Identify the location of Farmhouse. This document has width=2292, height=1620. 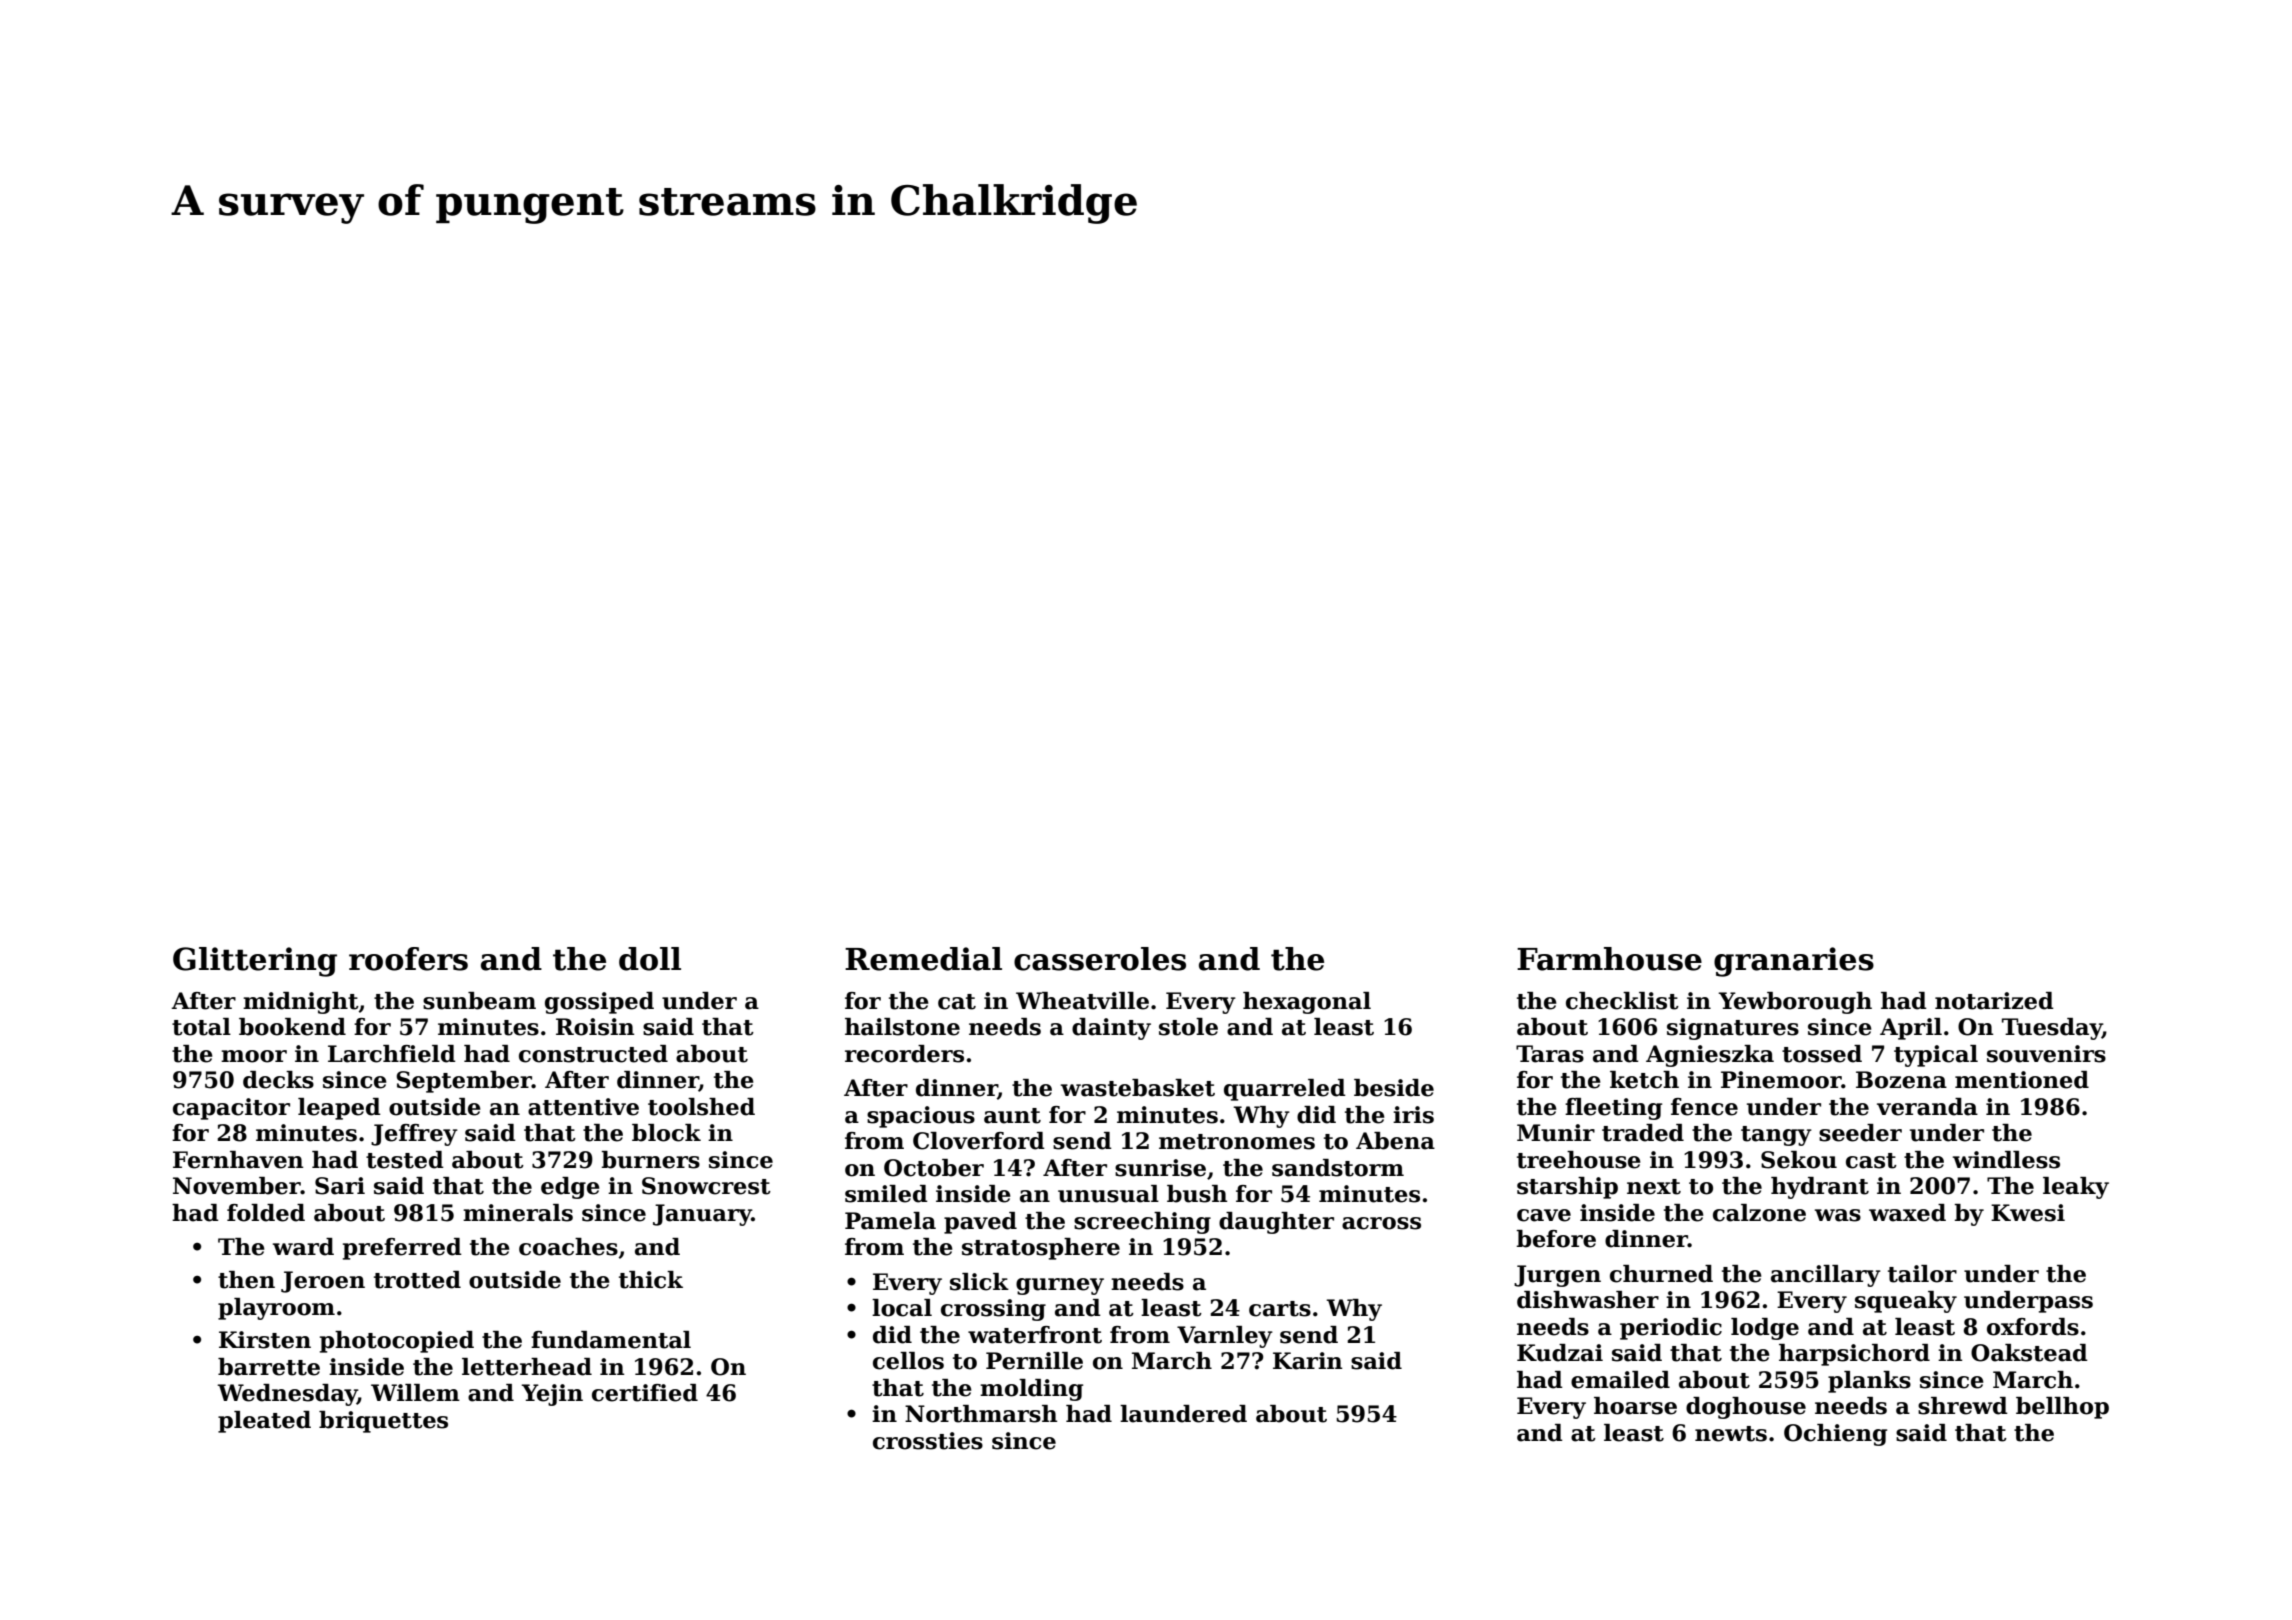
(1609, 959).
